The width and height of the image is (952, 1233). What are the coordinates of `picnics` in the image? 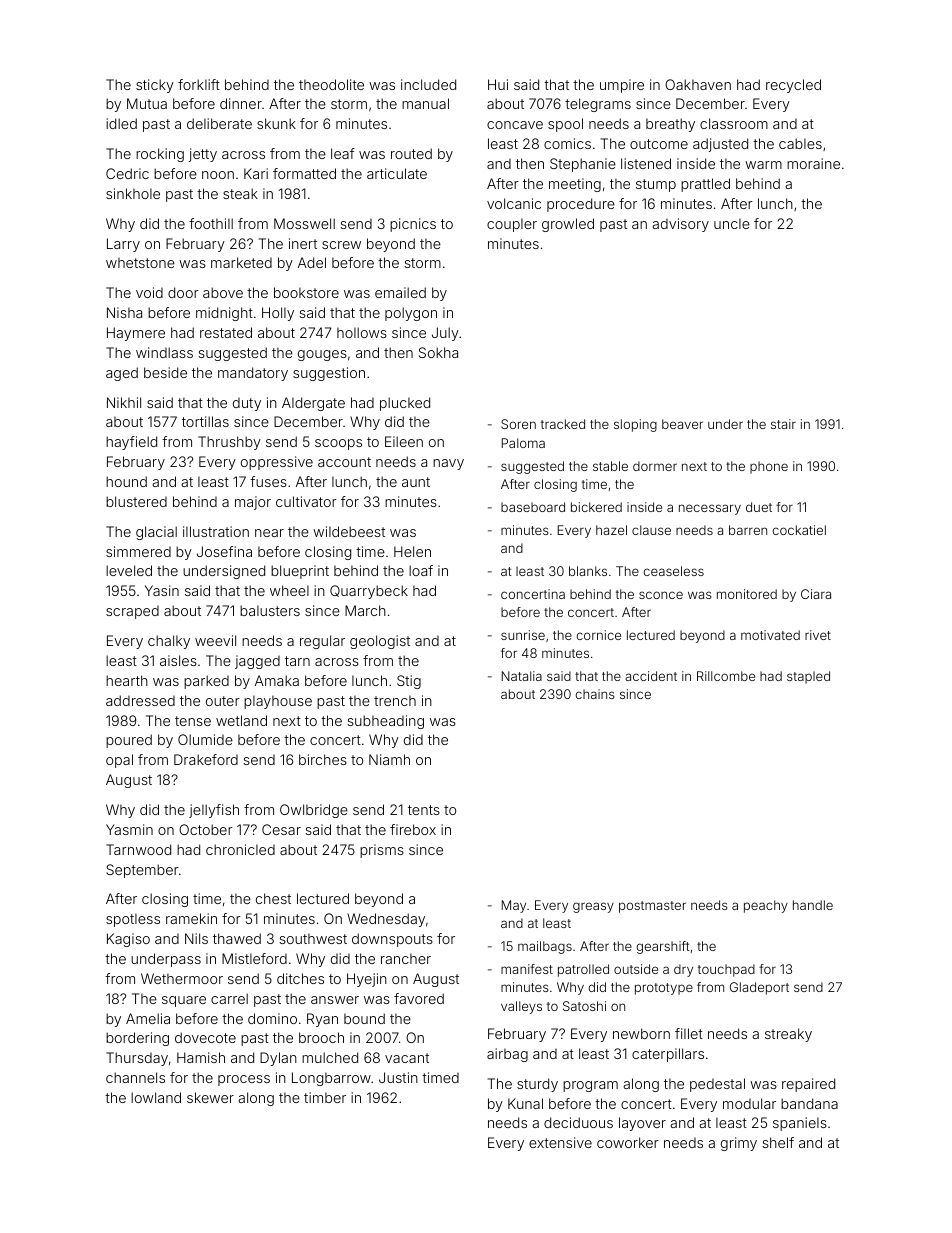 It's located at (413, 225).
